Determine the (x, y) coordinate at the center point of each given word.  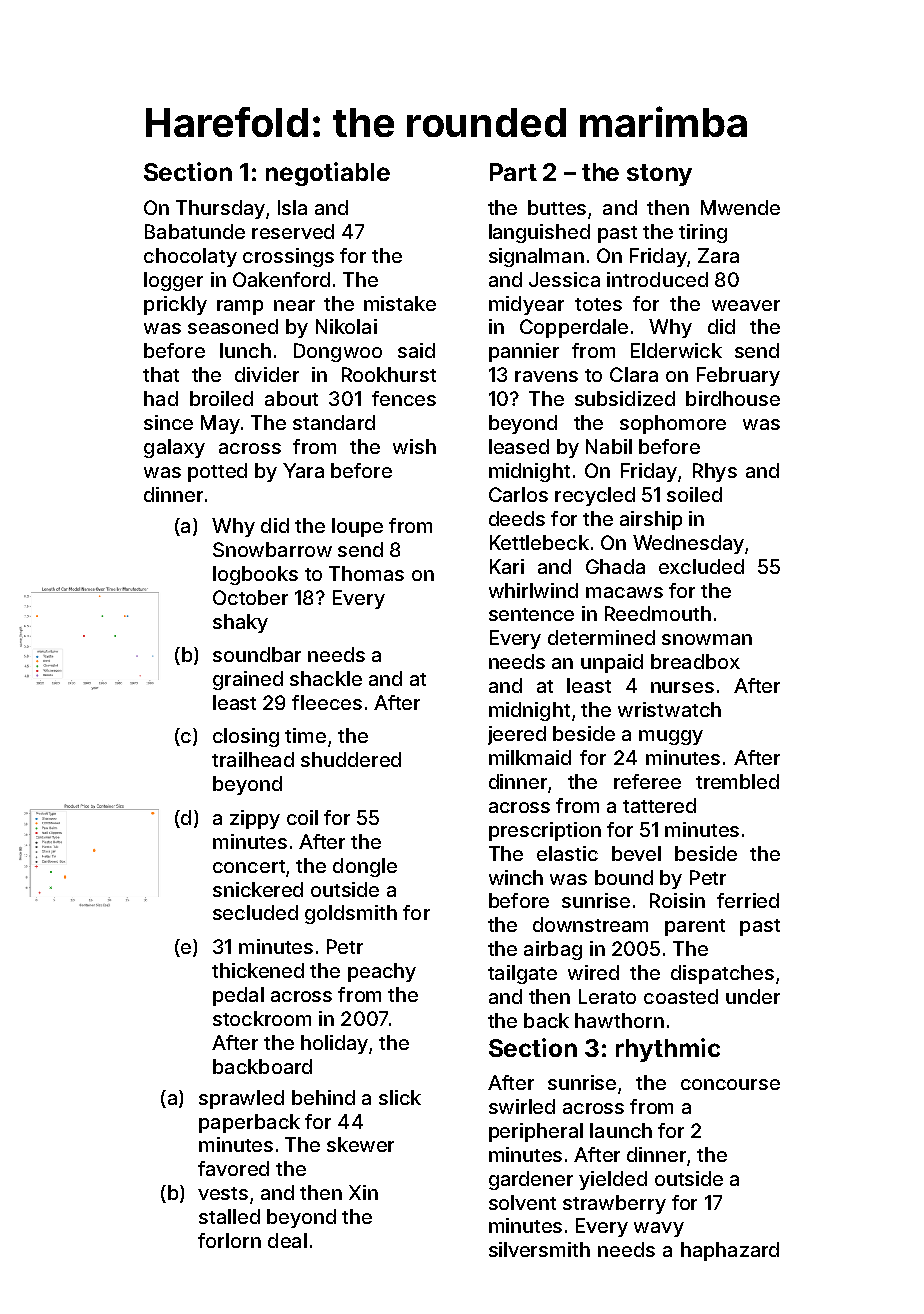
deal (287, 1240)
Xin (363, 1192)
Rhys (715, 472)
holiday (334, 1044)
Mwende (740, 207)
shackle (326, 678)
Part (513, 172)
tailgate (522, 974)
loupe (357, 527)
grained (248, 680)
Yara (303, 470)
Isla (292, 207)
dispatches (722, 974)
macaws (624, 592)
